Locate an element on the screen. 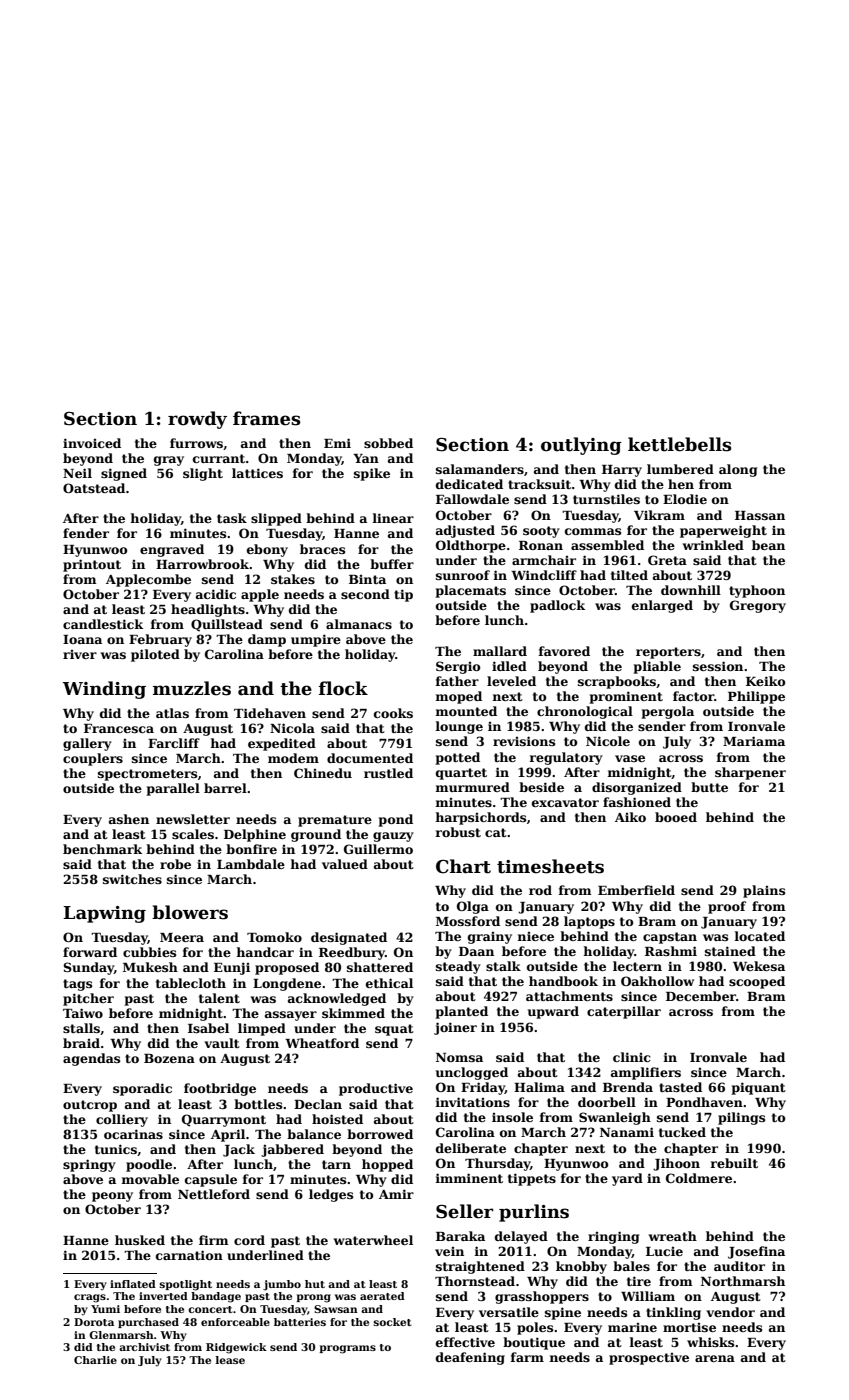 Image resolution: width=849 pixels, height=1400 pixels. outlying is located at coordinates (581, 446).
